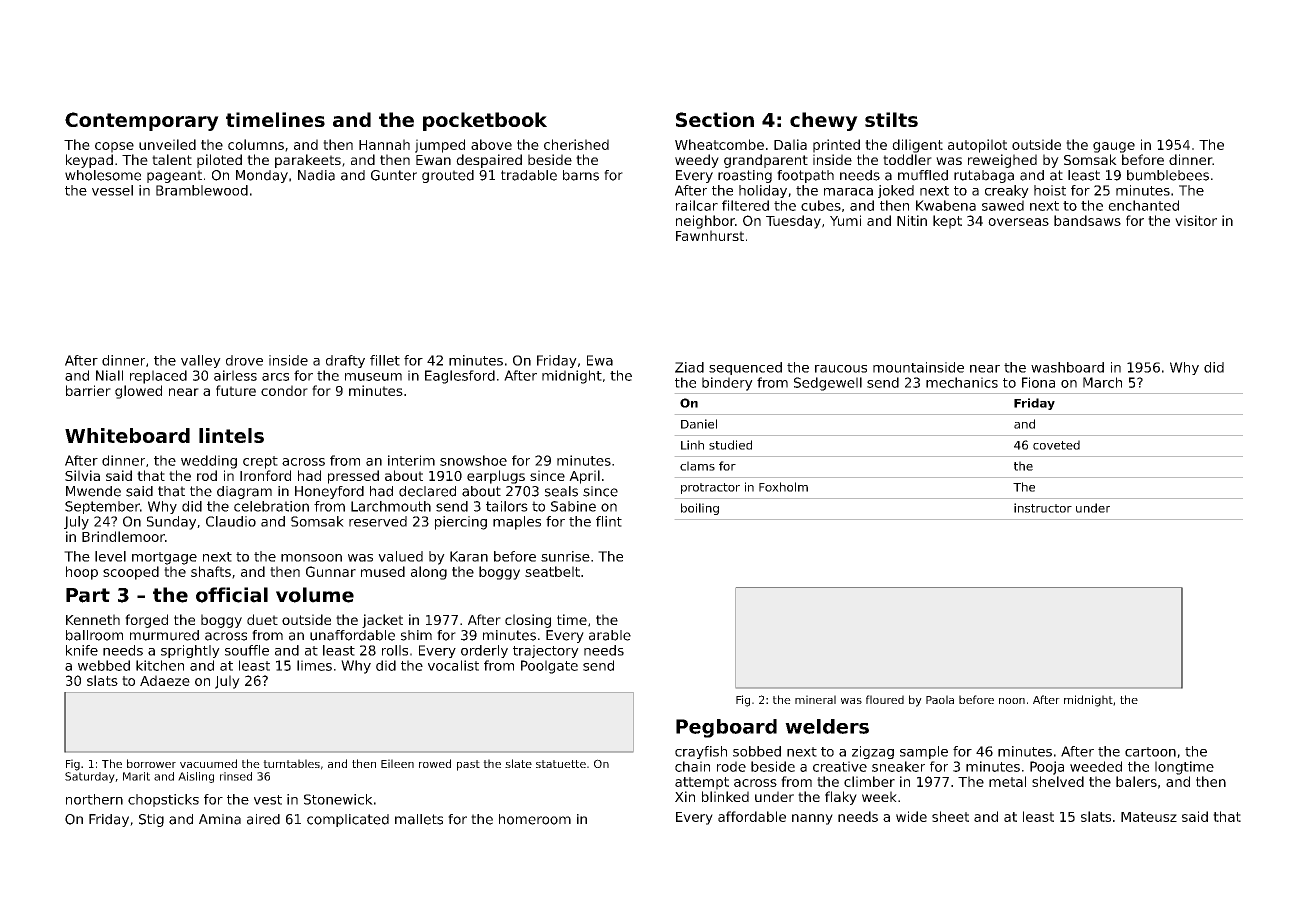 The height and width of the image is (924, 1308). What do you see at coordinates (1114, 147) in the image?
I see `gauge` at bounding box center [1114, 147].
